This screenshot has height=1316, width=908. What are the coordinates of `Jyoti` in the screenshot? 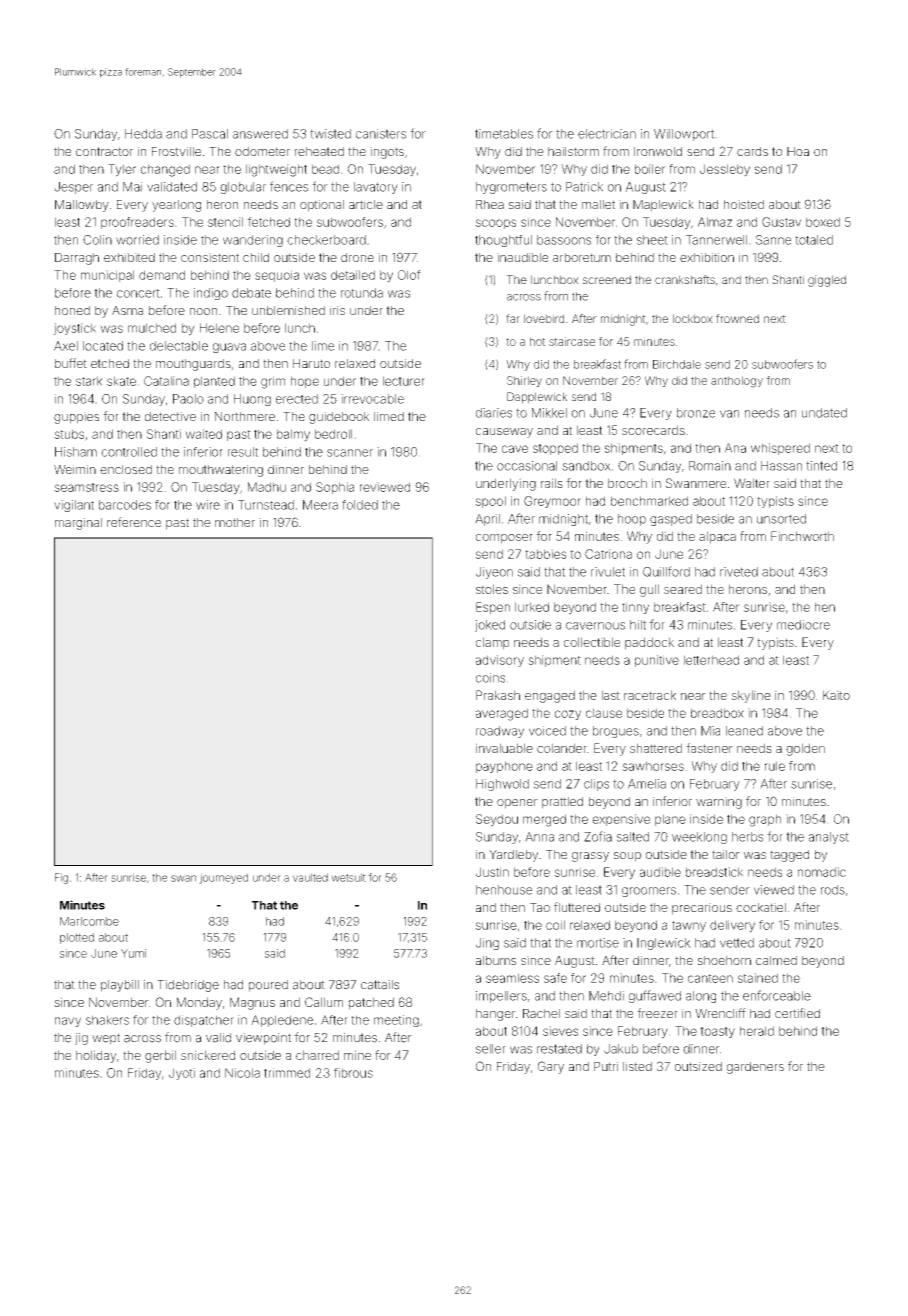 It's located at (182, 1074).
